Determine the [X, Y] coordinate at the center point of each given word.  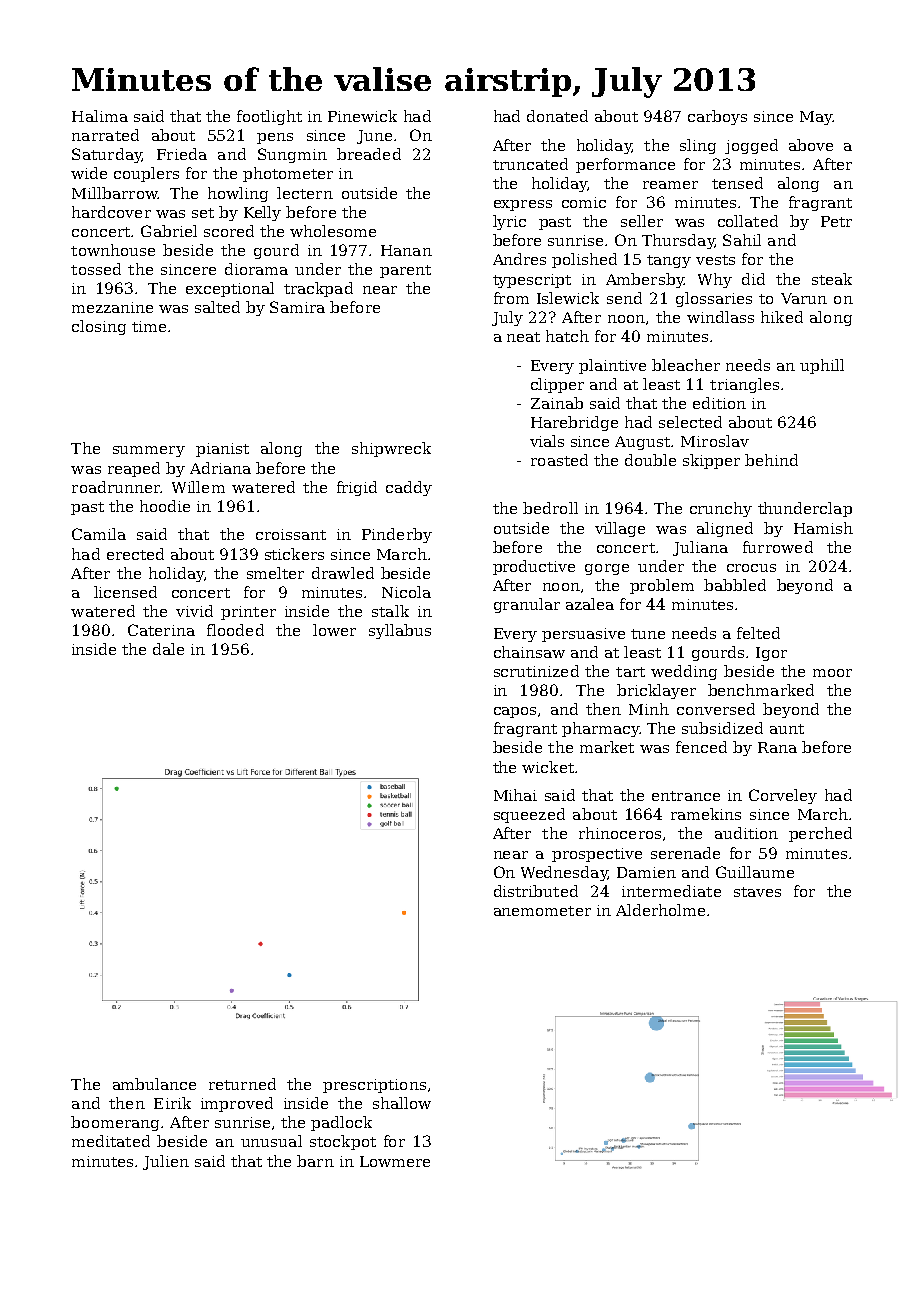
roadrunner [116, 487]
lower [334, 630]
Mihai [515, 795]
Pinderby [397, 535]
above [811, 145]
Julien [166, 1162]
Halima [100, 116]
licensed [125, 592]
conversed [716, 709]
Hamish [823, 528]
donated [557, 116]
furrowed [778, 547]
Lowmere [395, 1161]
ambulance [154, 1084]
